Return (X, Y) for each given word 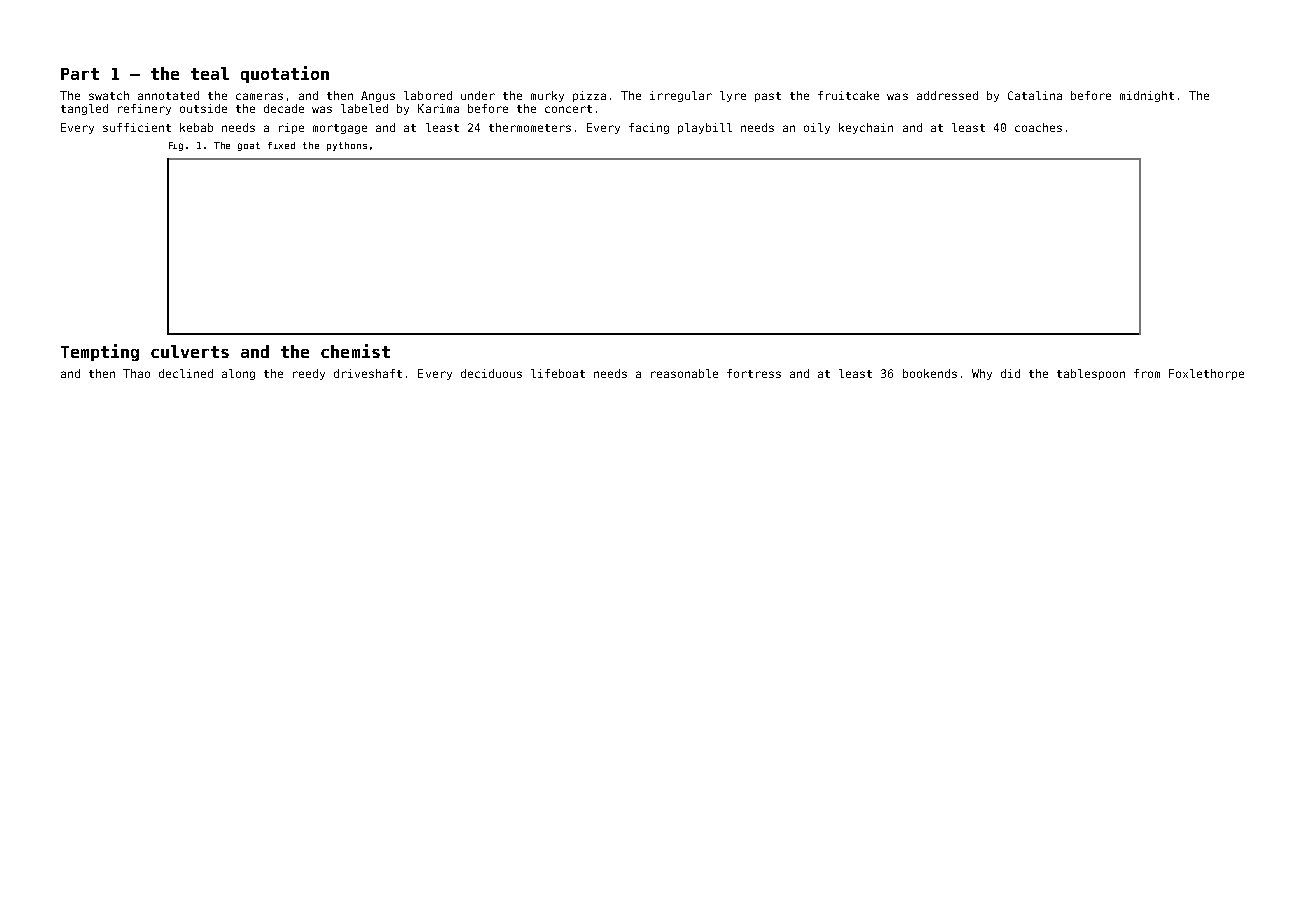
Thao (136, 373)
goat (249, 146)
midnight (1147, 96)
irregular (681, 96)
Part (80, 74)
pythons (347, 146)
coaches (1038, 127)
